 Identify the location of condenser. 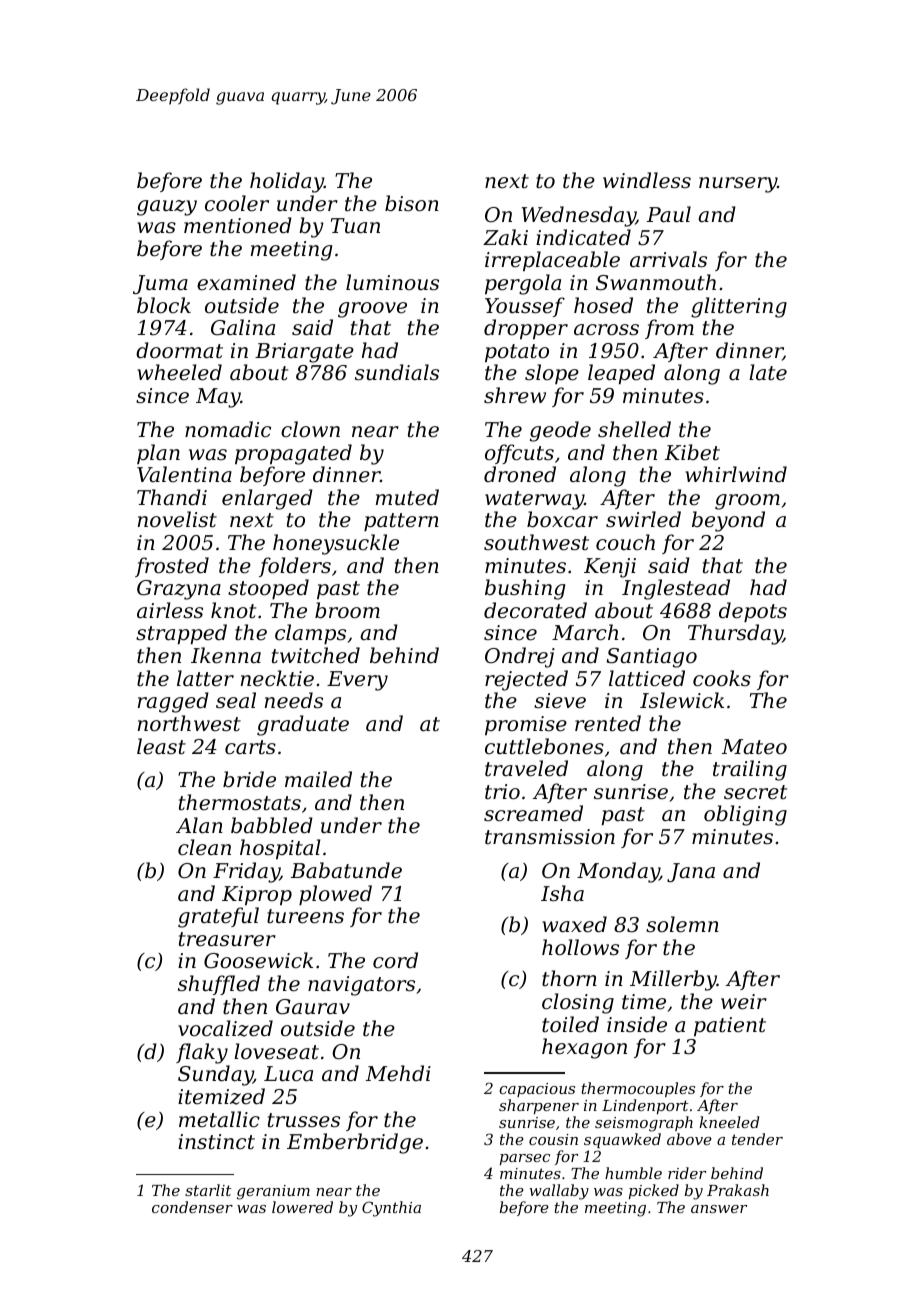
(192, 1207).
